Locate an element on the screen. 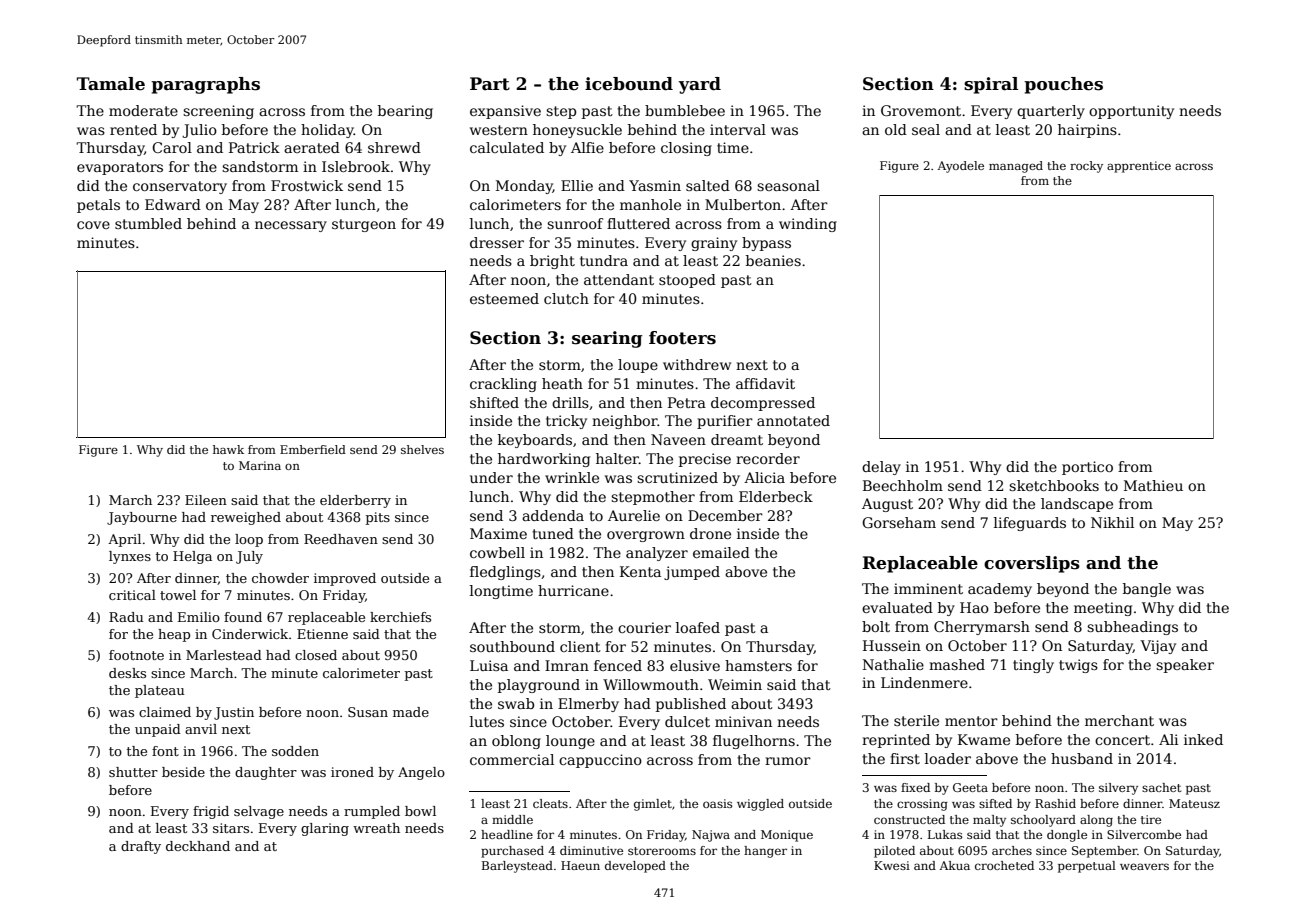 The image size is (1308, 924). daughter is located at coordinates (266, 773).
